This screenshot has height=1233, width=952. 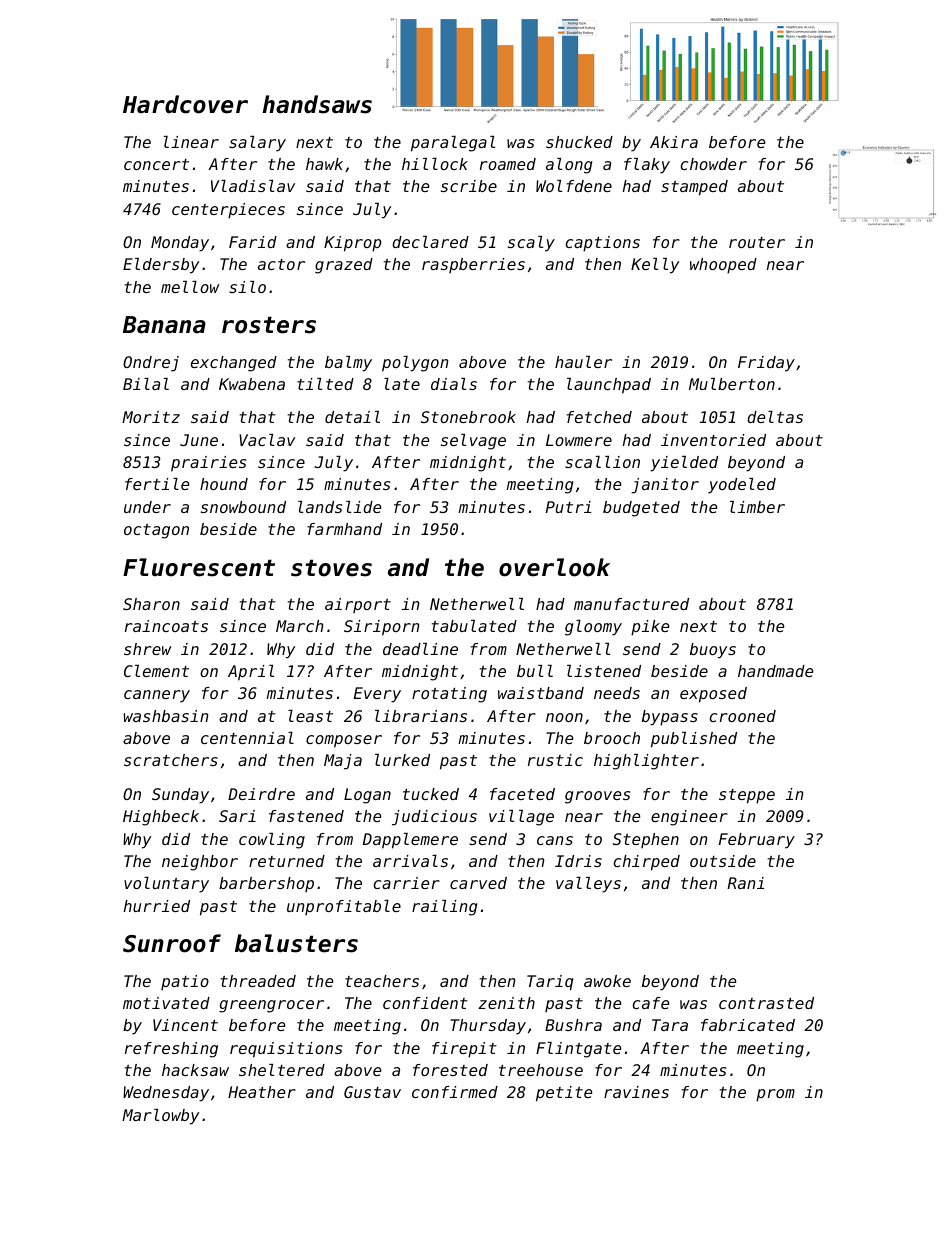 What do you see at coordinates (453, 144) in the screenshot?
I see `paralegal` at bounding box center [453, 144].
